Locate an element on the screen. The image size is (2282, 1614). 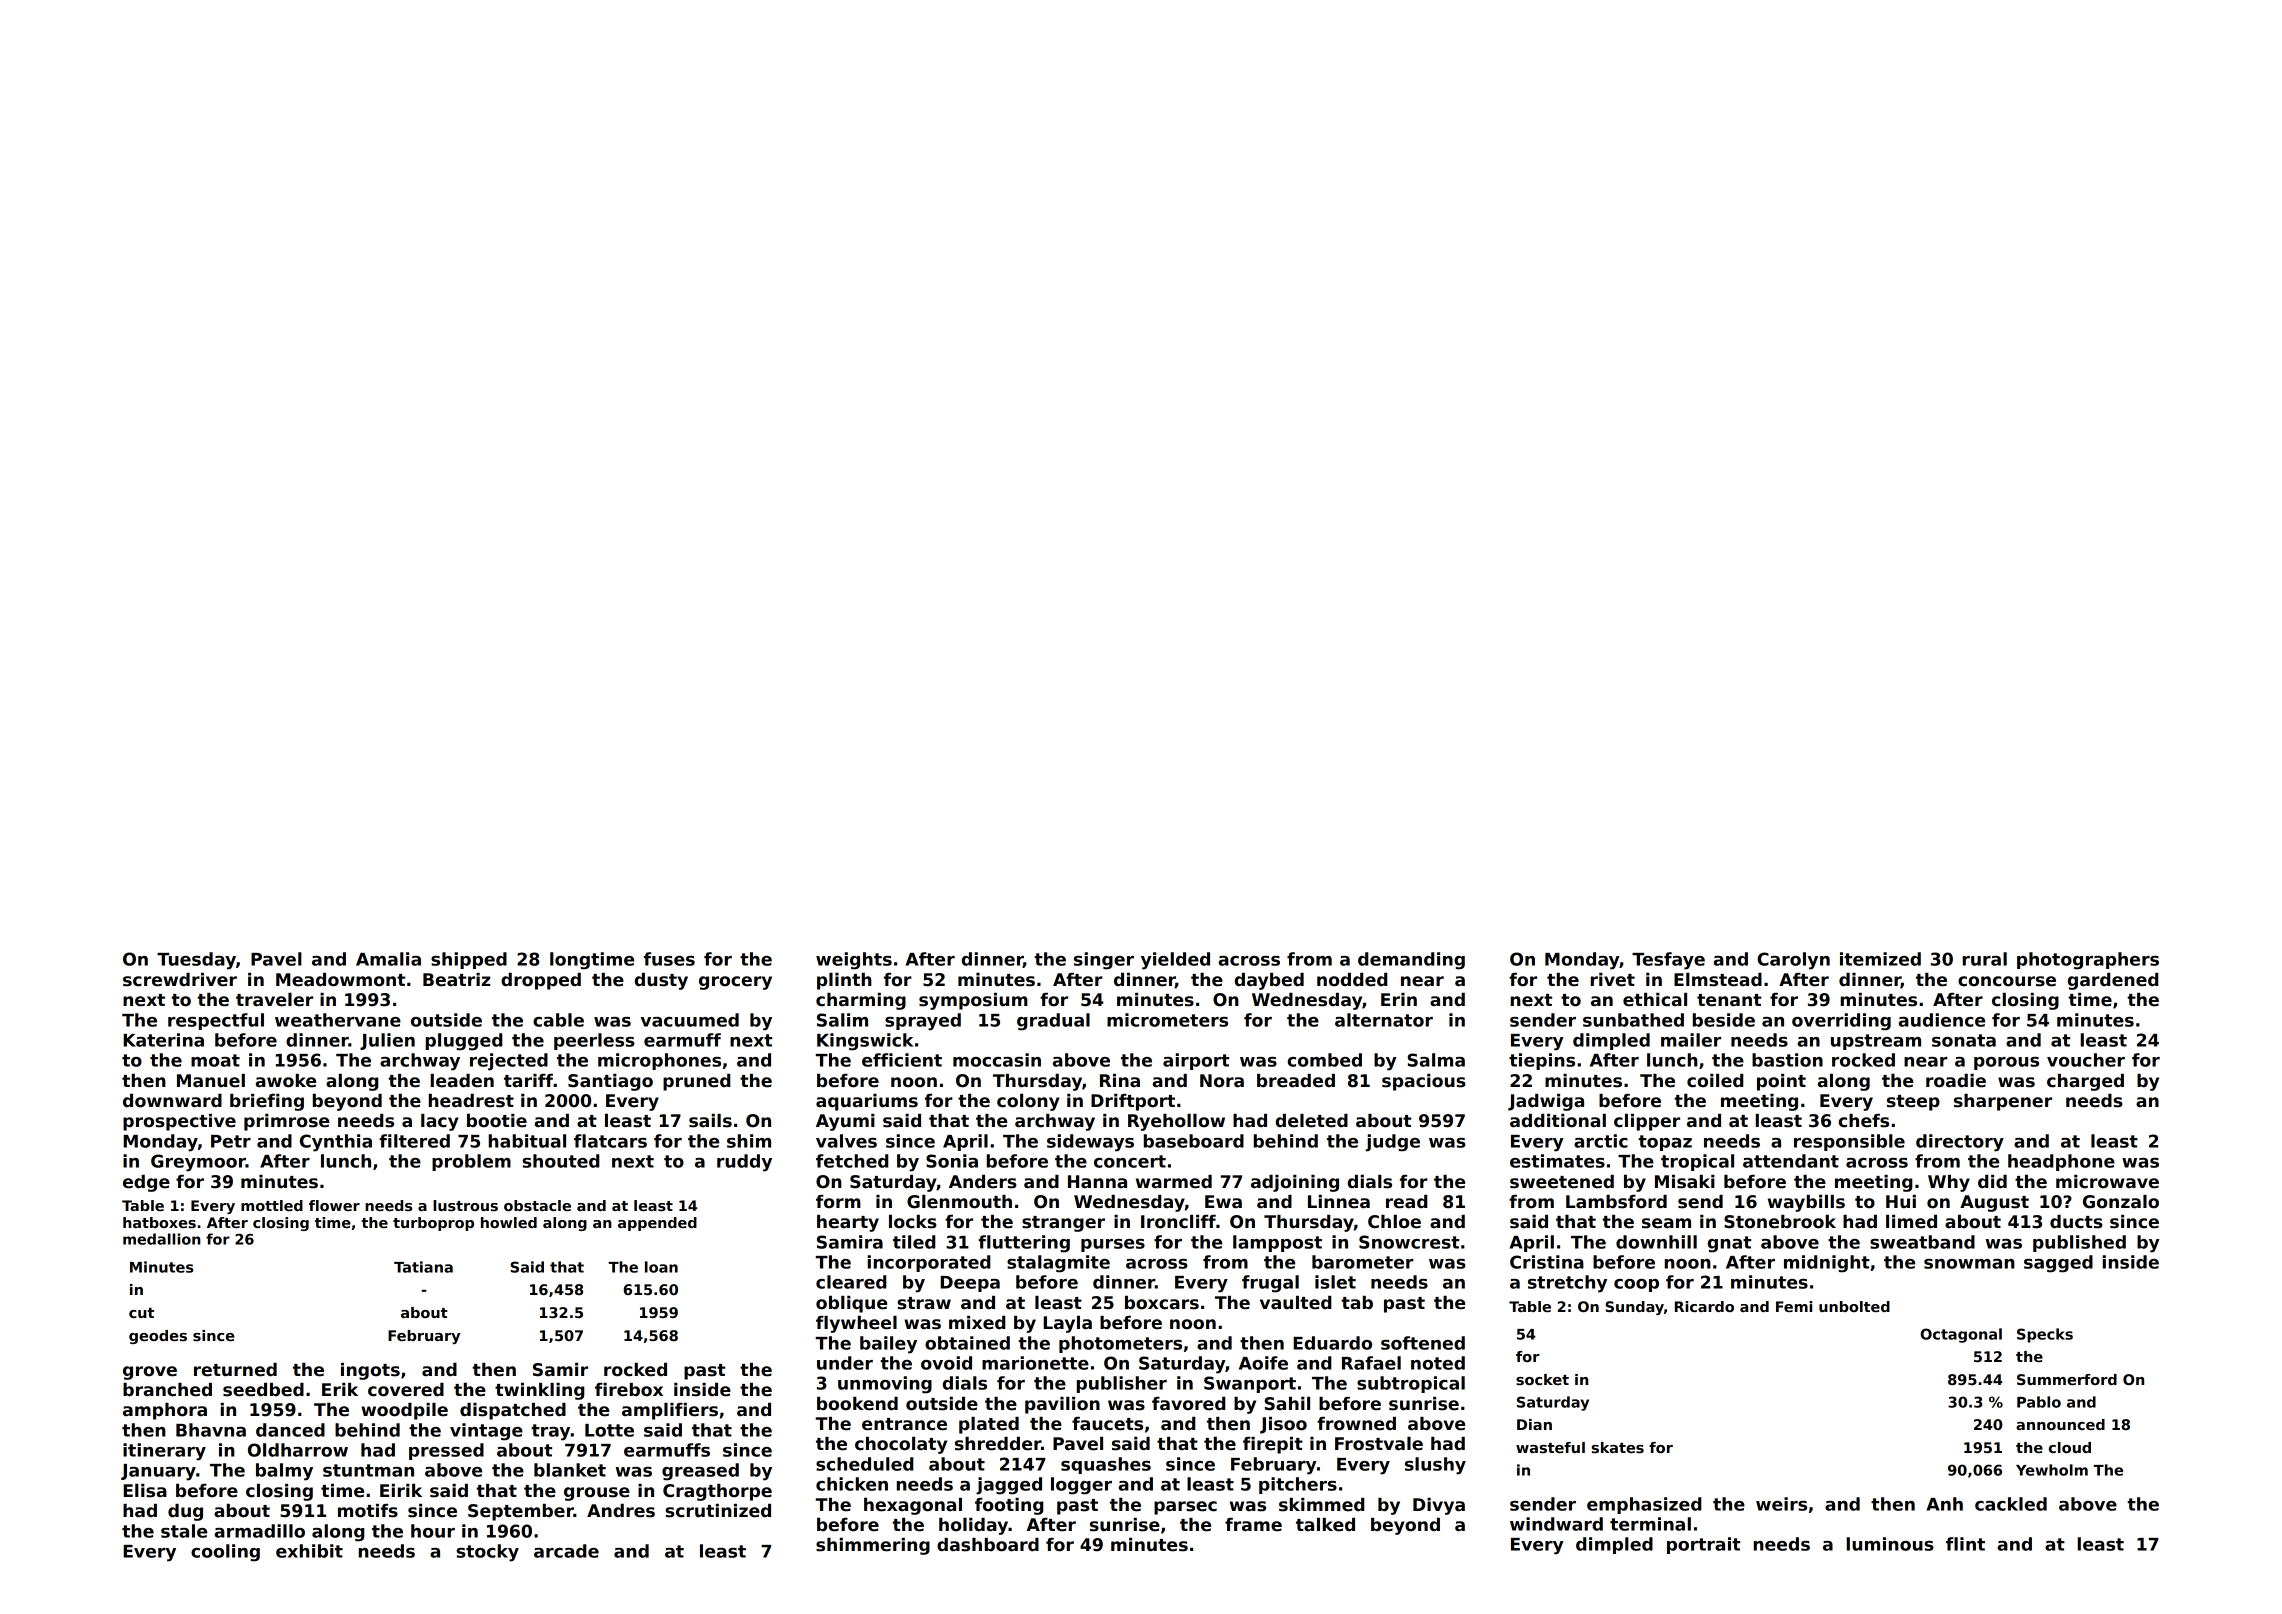
plated is located at coordinates (989, 1425).
